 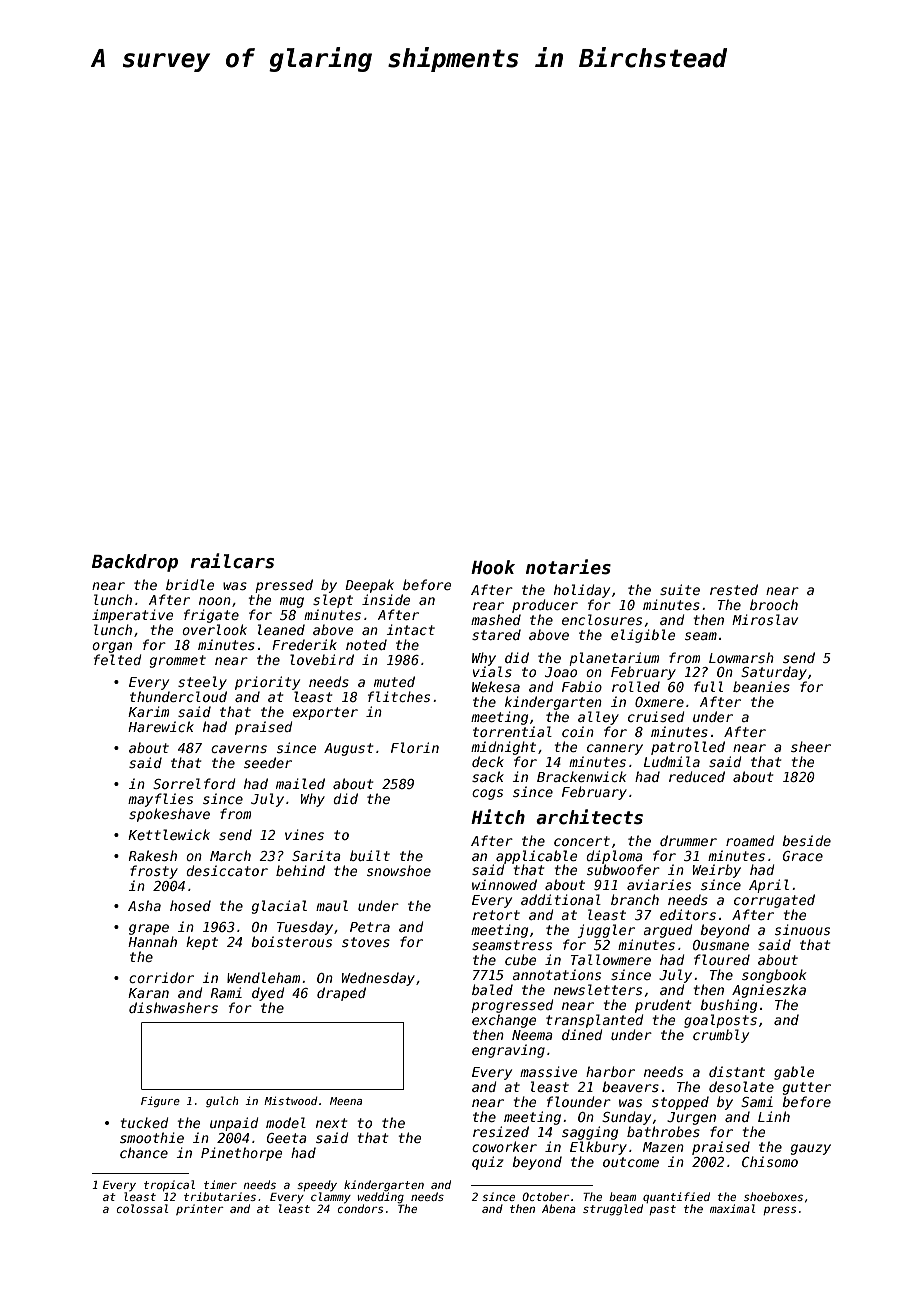 I want to click on printer, so click(x=200, y=1209).
